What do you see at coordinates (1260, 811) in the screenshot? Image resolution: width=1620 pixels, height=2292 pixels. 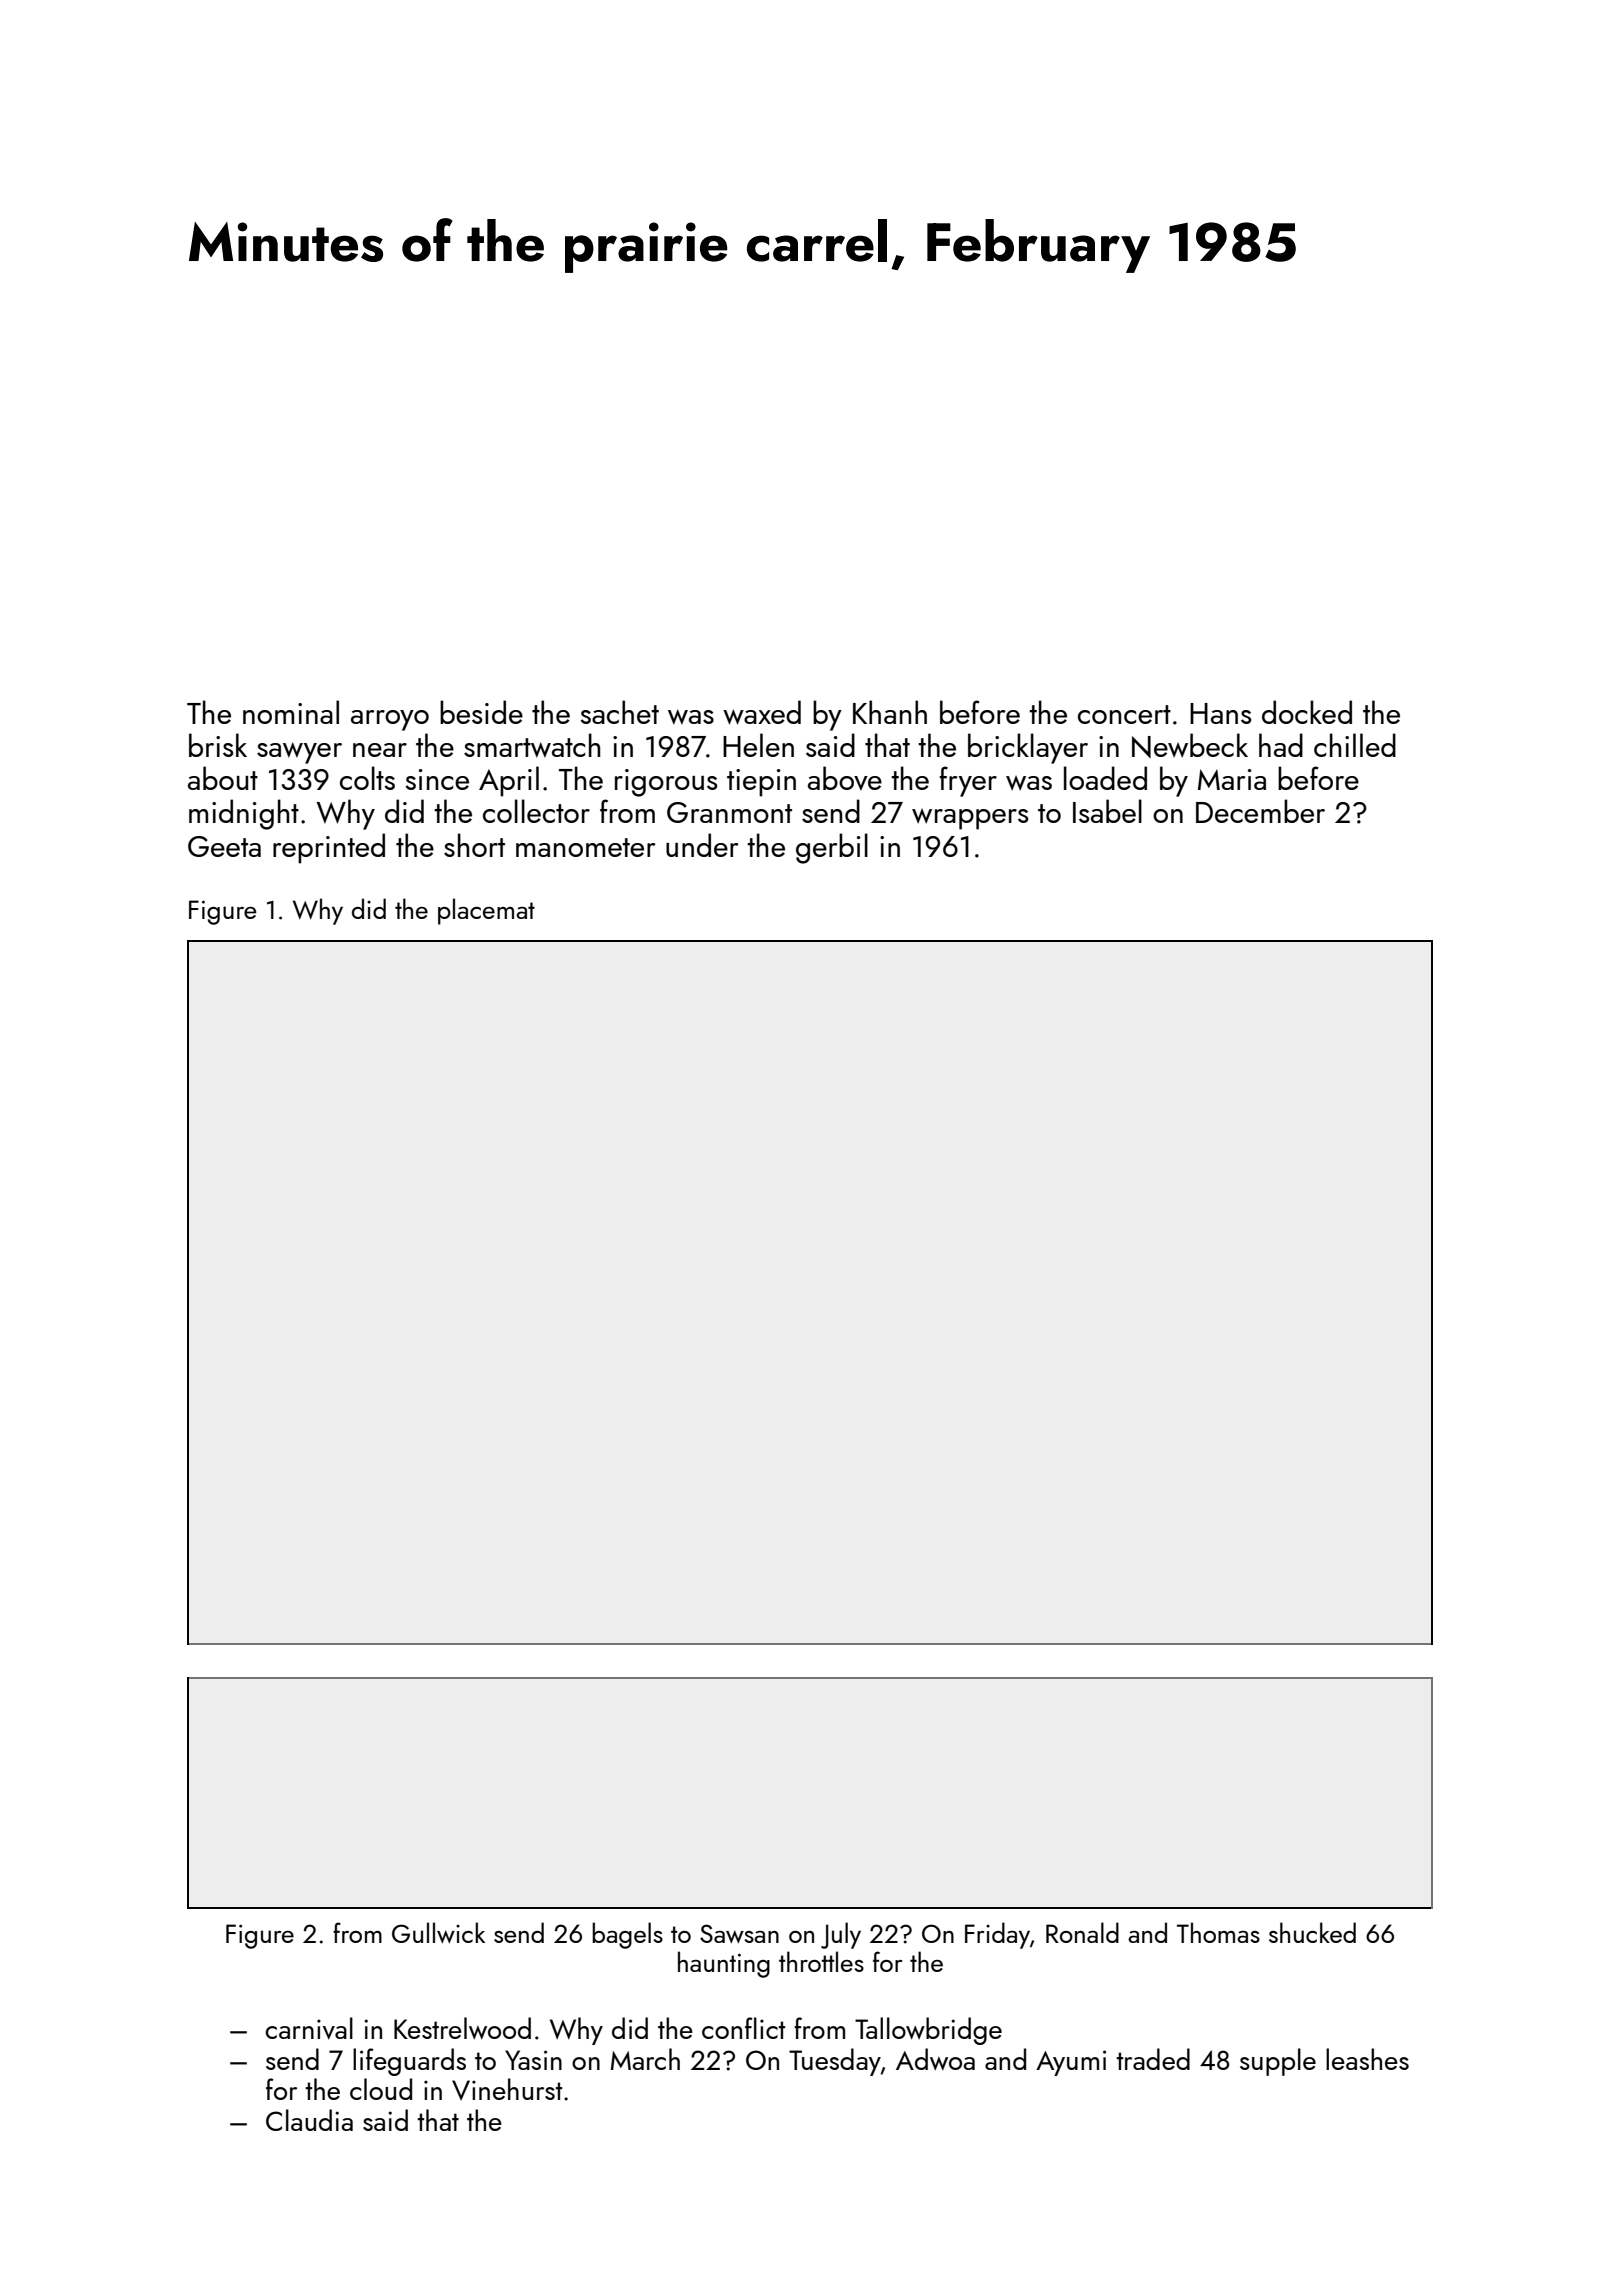 I see `December` at bounding box center [1260, 811].
